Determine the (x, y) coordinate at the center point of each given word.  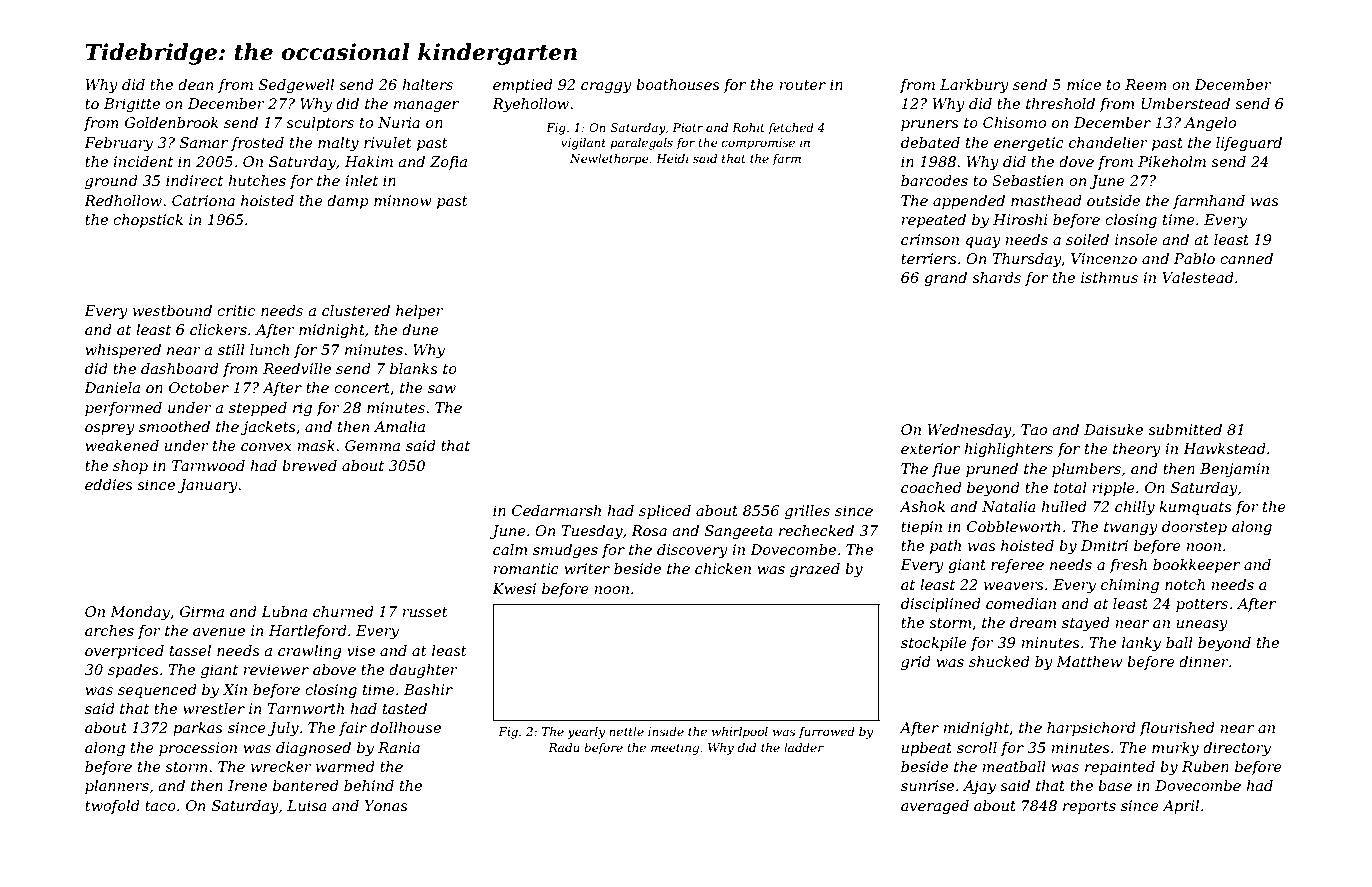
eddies (109, 484)
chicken (723, 568)
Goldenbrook (172, 122)
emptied (523, 86)
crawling (310, 652)
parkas (198, 729)
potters (1202, 605)
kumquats (1195, 508)
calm (510, 549)
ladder (804, 747)
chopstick (148, 221)
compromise (758, 144)
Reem (1146, 84)
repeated (933, 221)
